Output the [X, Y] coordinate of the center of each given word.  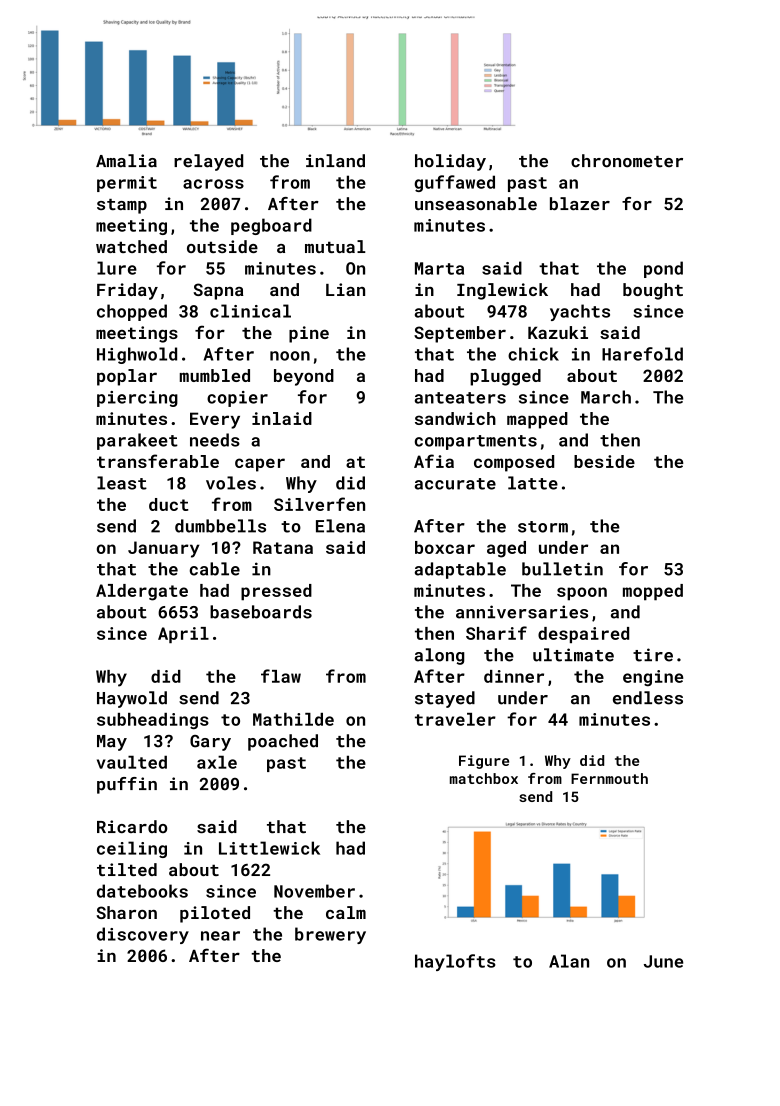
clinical [250, 311]
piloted [215, 914]
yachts [580, 312]
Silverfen [319, 504]
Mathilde [293, 719]
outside [222, 246]
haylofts [455, 962]
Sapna [218, 291]
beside [604, 461]
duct [168, 504]
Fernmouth [609, 778]
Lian [345, 289]
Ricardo [132, 826]
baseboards [261, 612]
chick [533, 354]
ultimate [573, 655]
